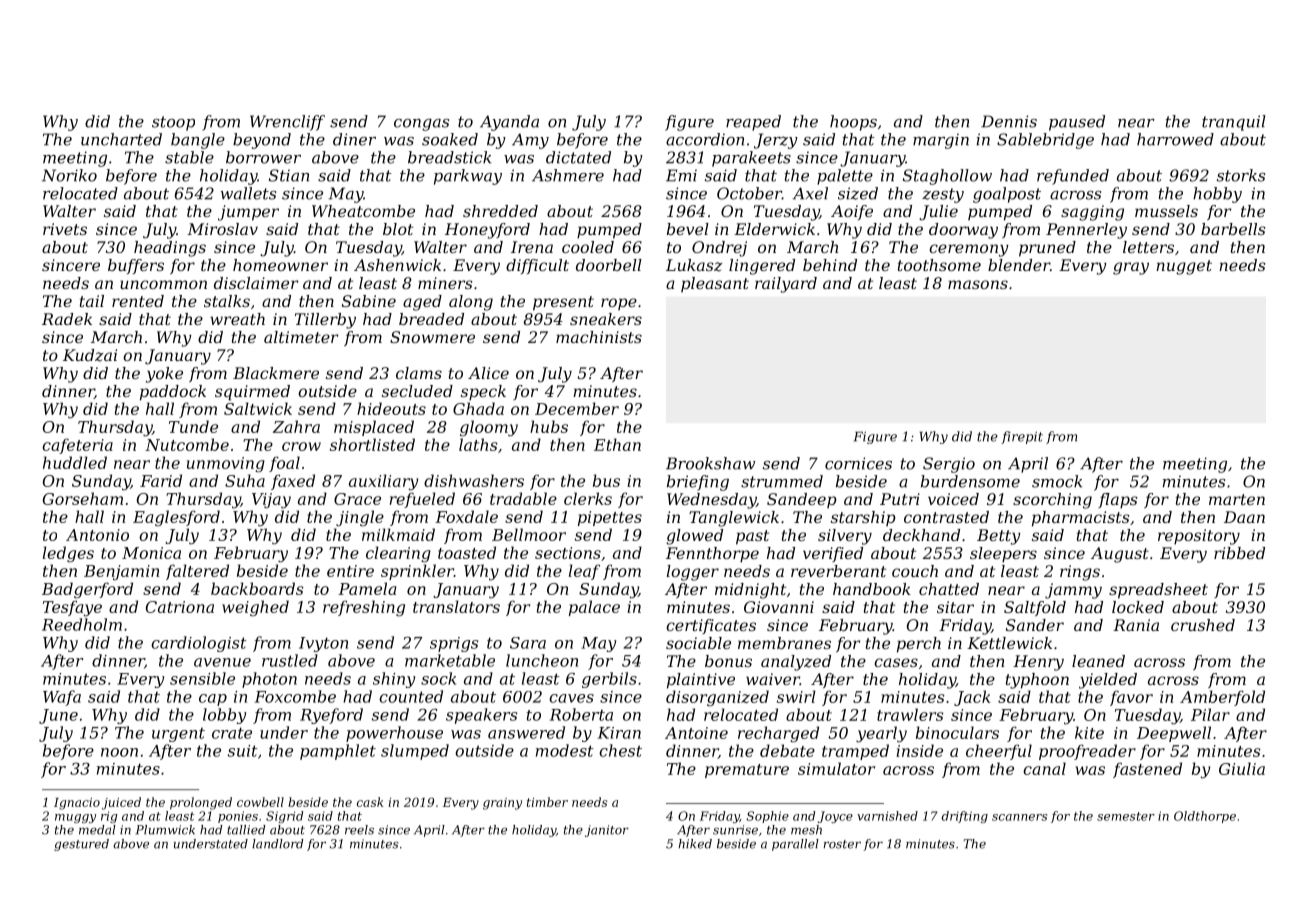  Describe the element at coordinates (77, 446) in the screenshot. I see `cafeteria` at that location.
